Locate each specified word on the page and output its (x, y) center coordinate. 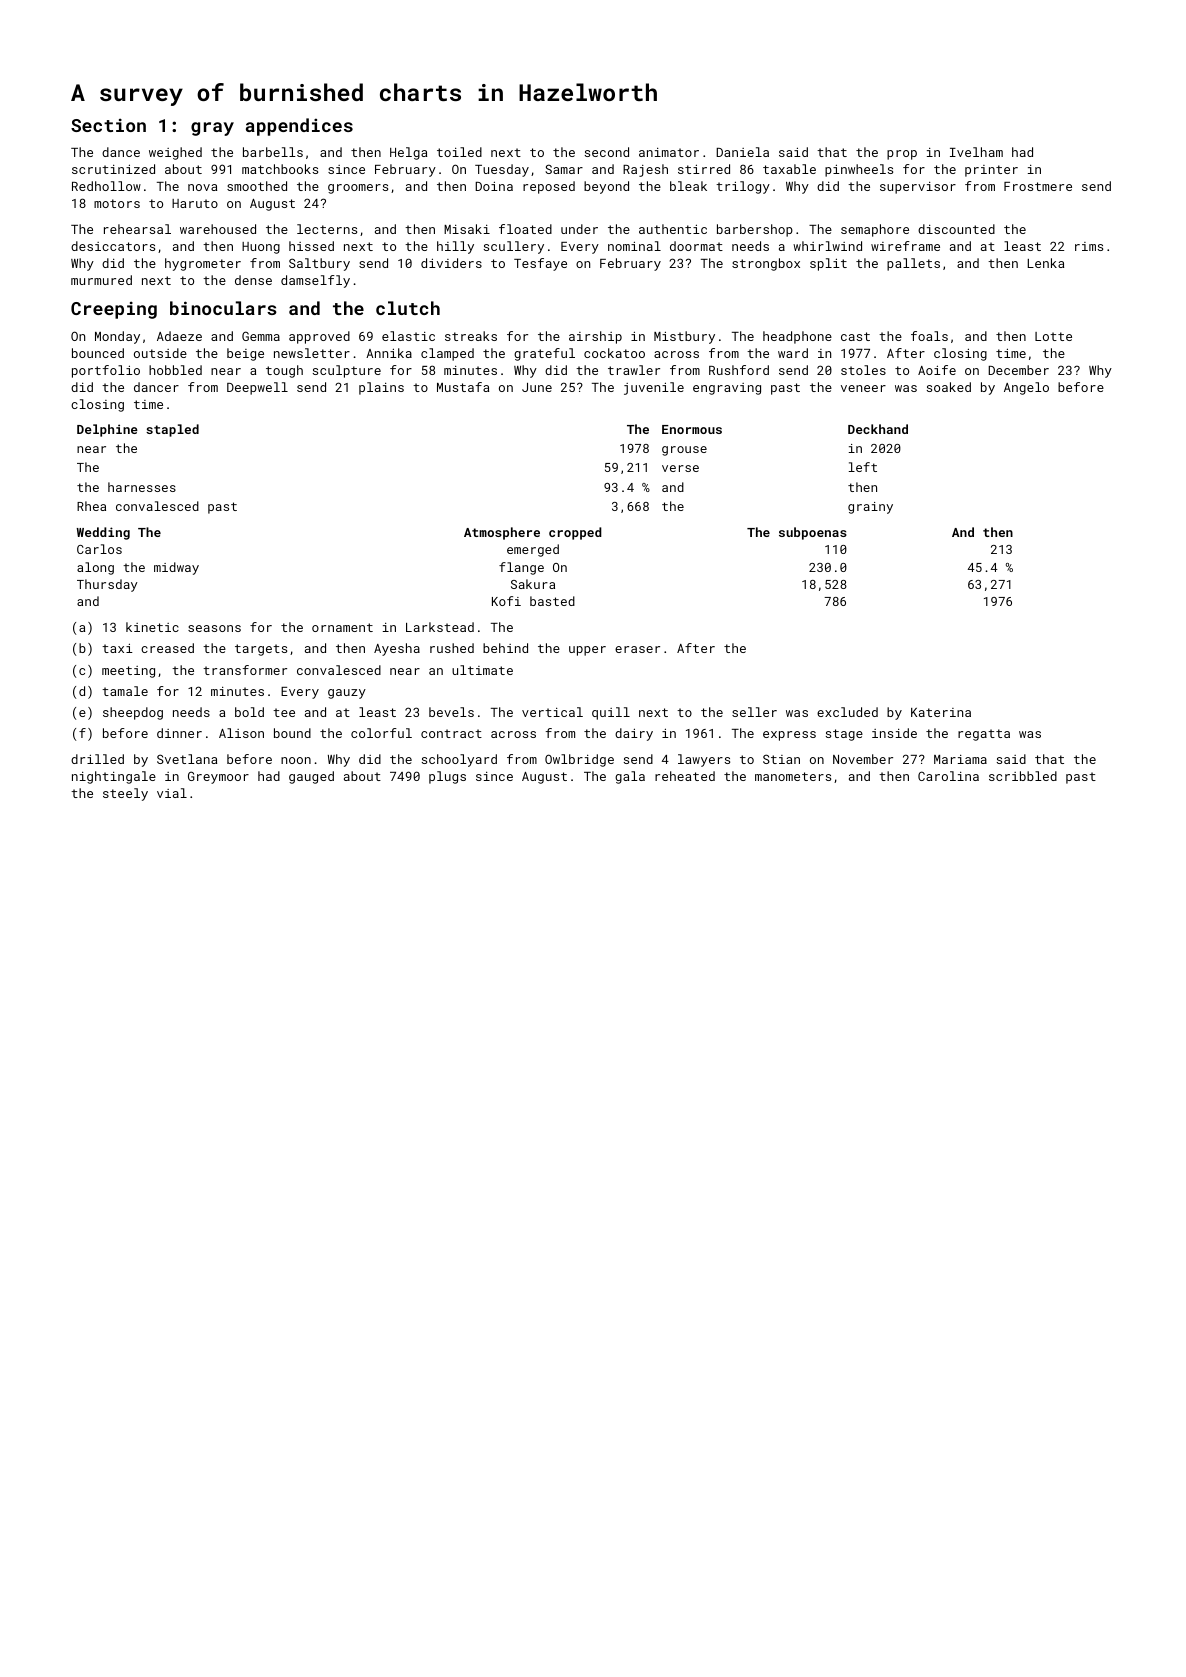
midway (176, 568)
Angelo (1026, 388)
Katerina (941, 712)
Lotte (1053, 336)
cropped (575, 533)
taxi (117, 648)
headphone (797, 337)
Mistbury (684, 337)
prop (902, 155)
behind (505, 648)
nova (202, 187)
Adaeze (179, 336)
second (607, 152)
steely (125, 794)
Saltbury (319, 264)
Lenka (1046, 263)
